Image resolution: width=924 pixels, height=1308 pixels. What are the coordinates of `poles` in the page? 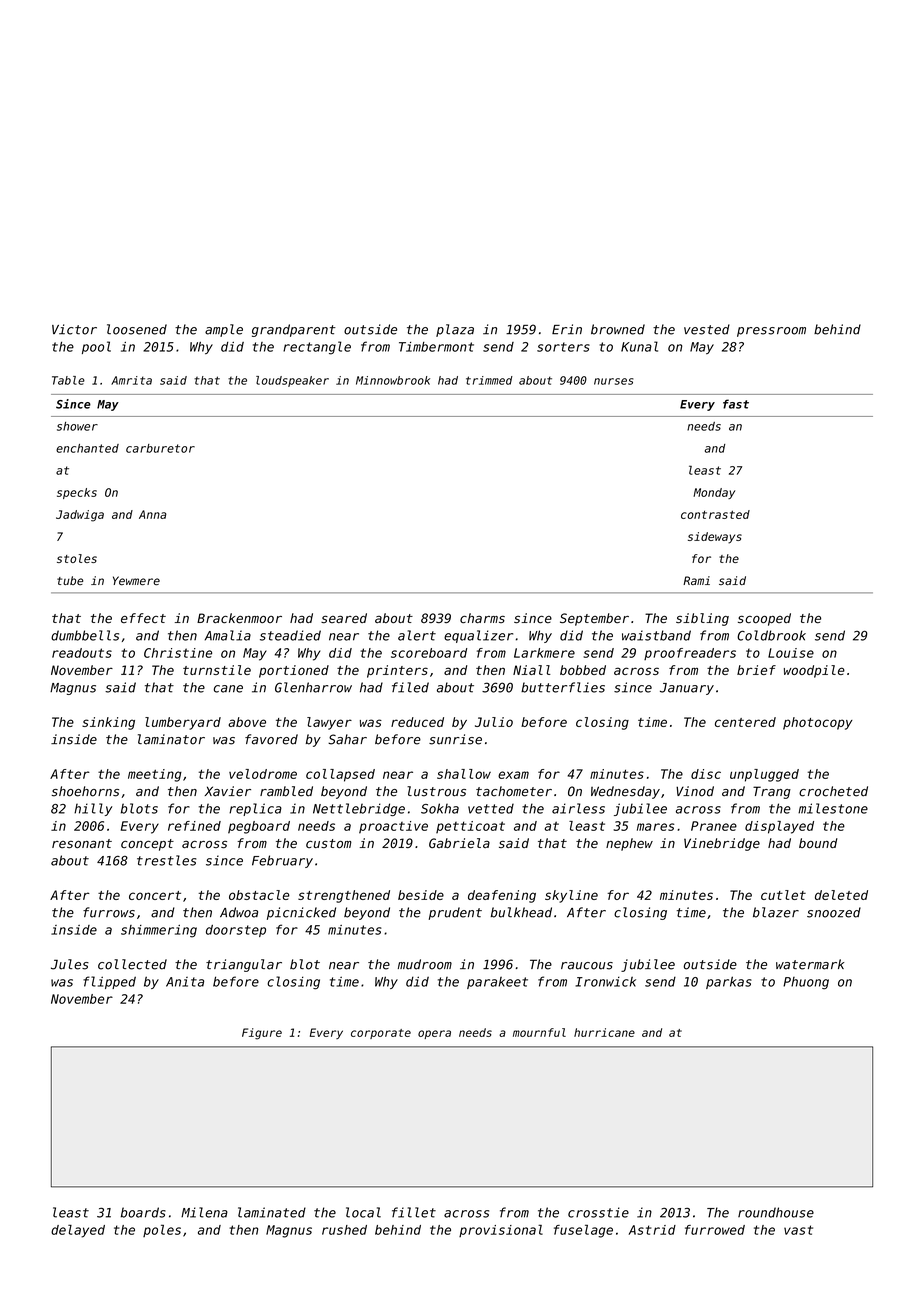 It's located at (162, 1230).
